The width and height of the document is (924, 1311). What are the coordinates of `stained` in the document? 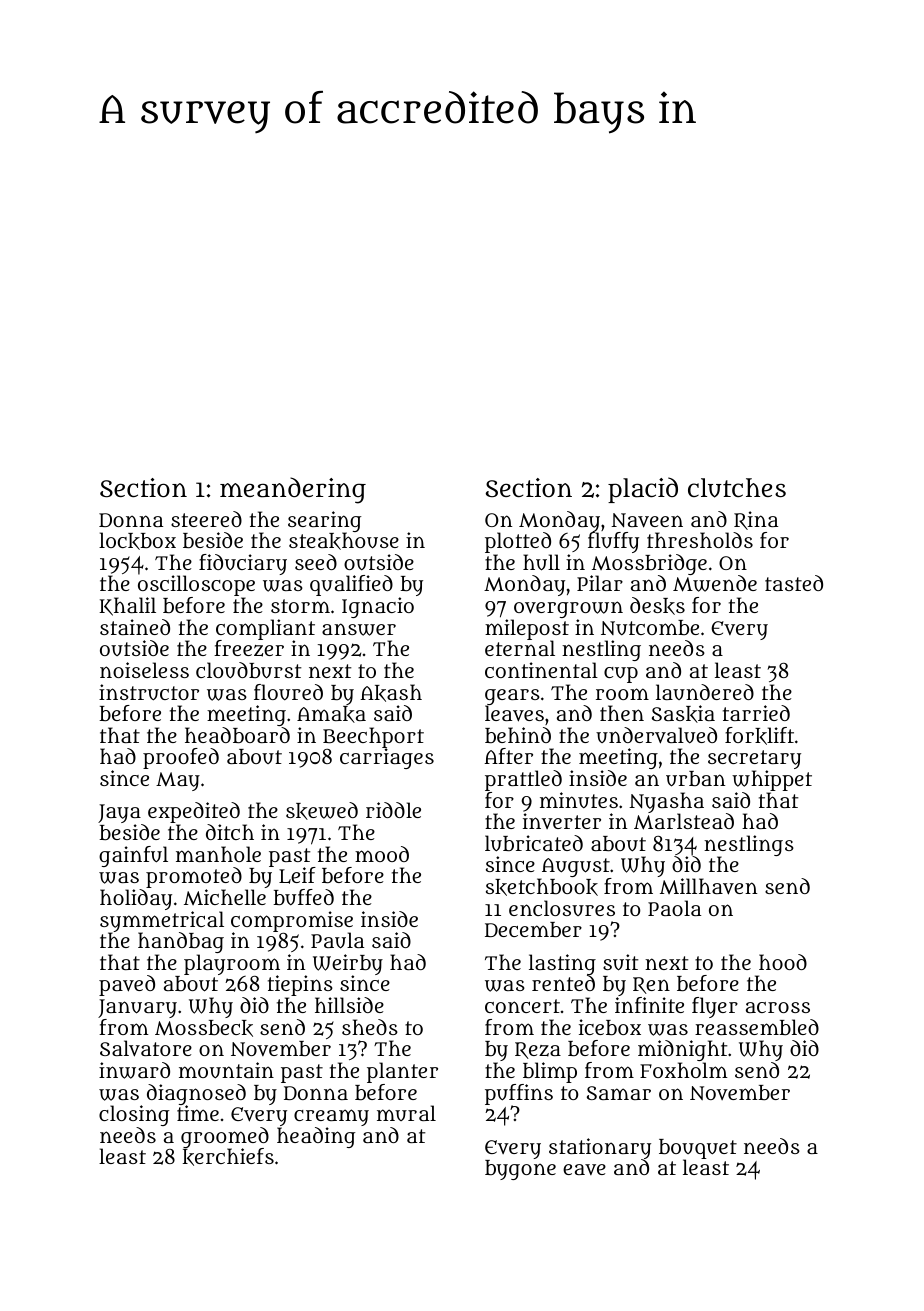 It's located at (135, 627).
